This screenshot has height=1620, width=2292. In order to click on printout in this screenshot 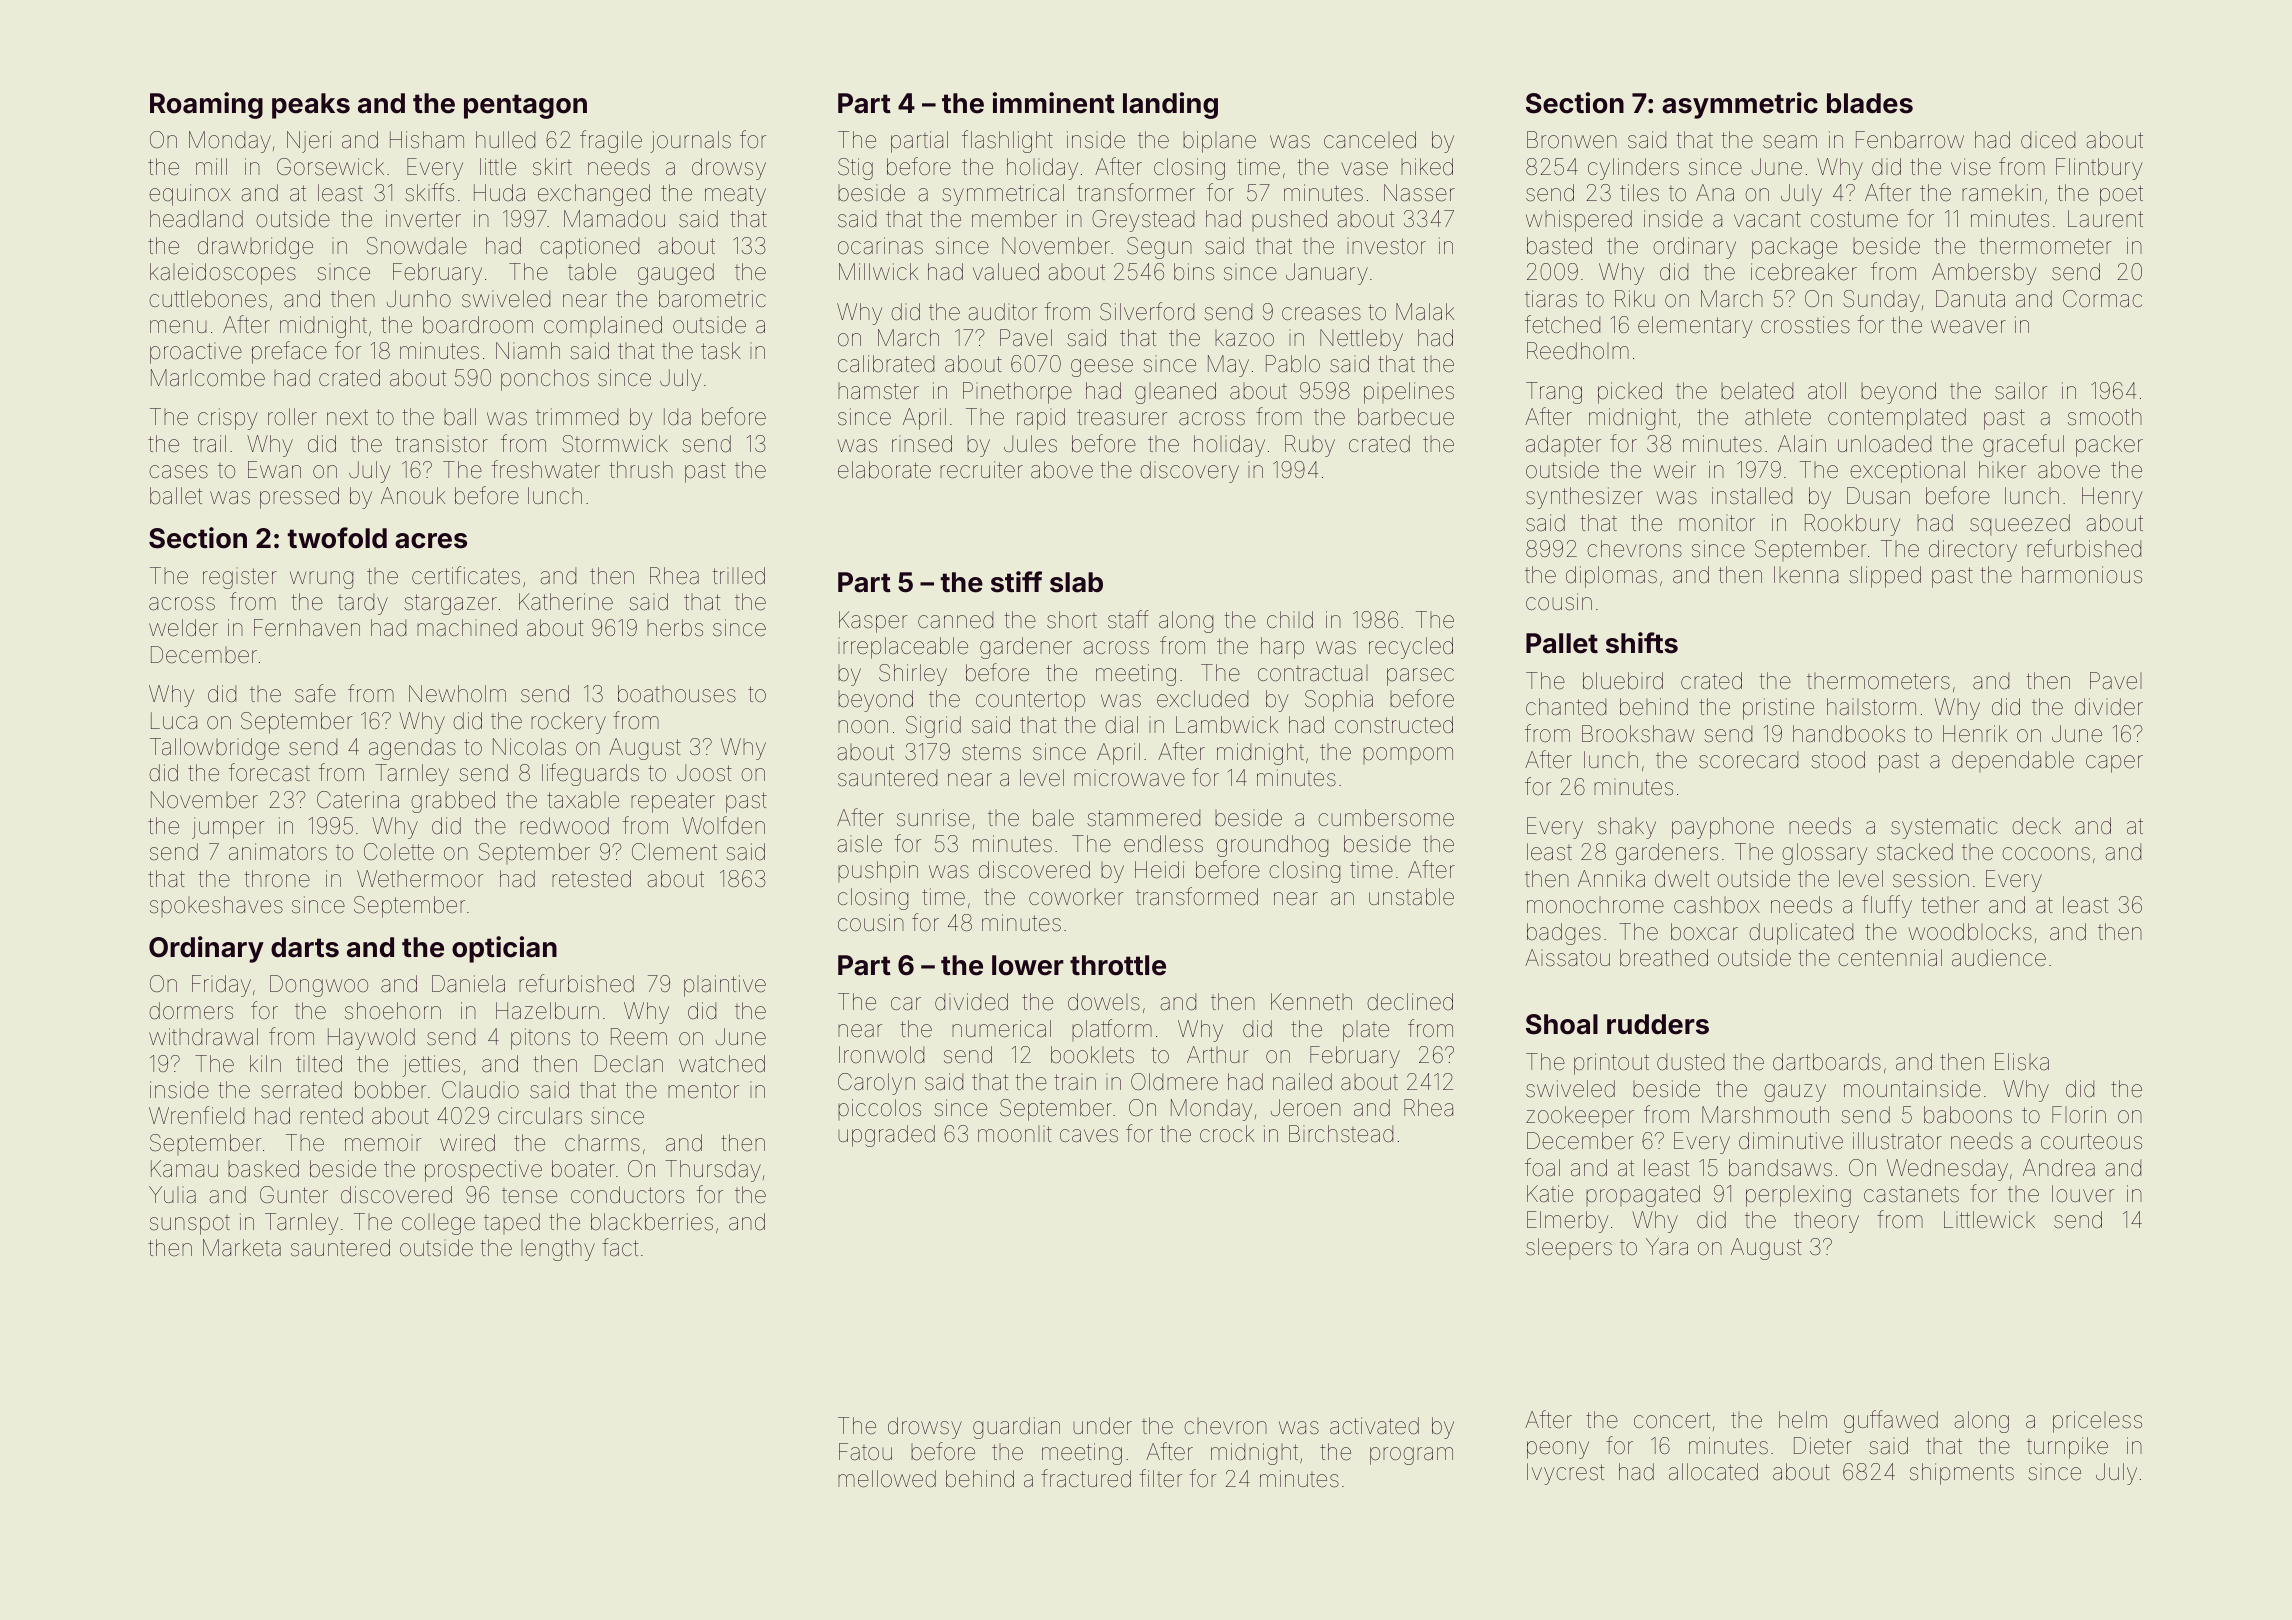, I will do `click(1611, 1064)`.
